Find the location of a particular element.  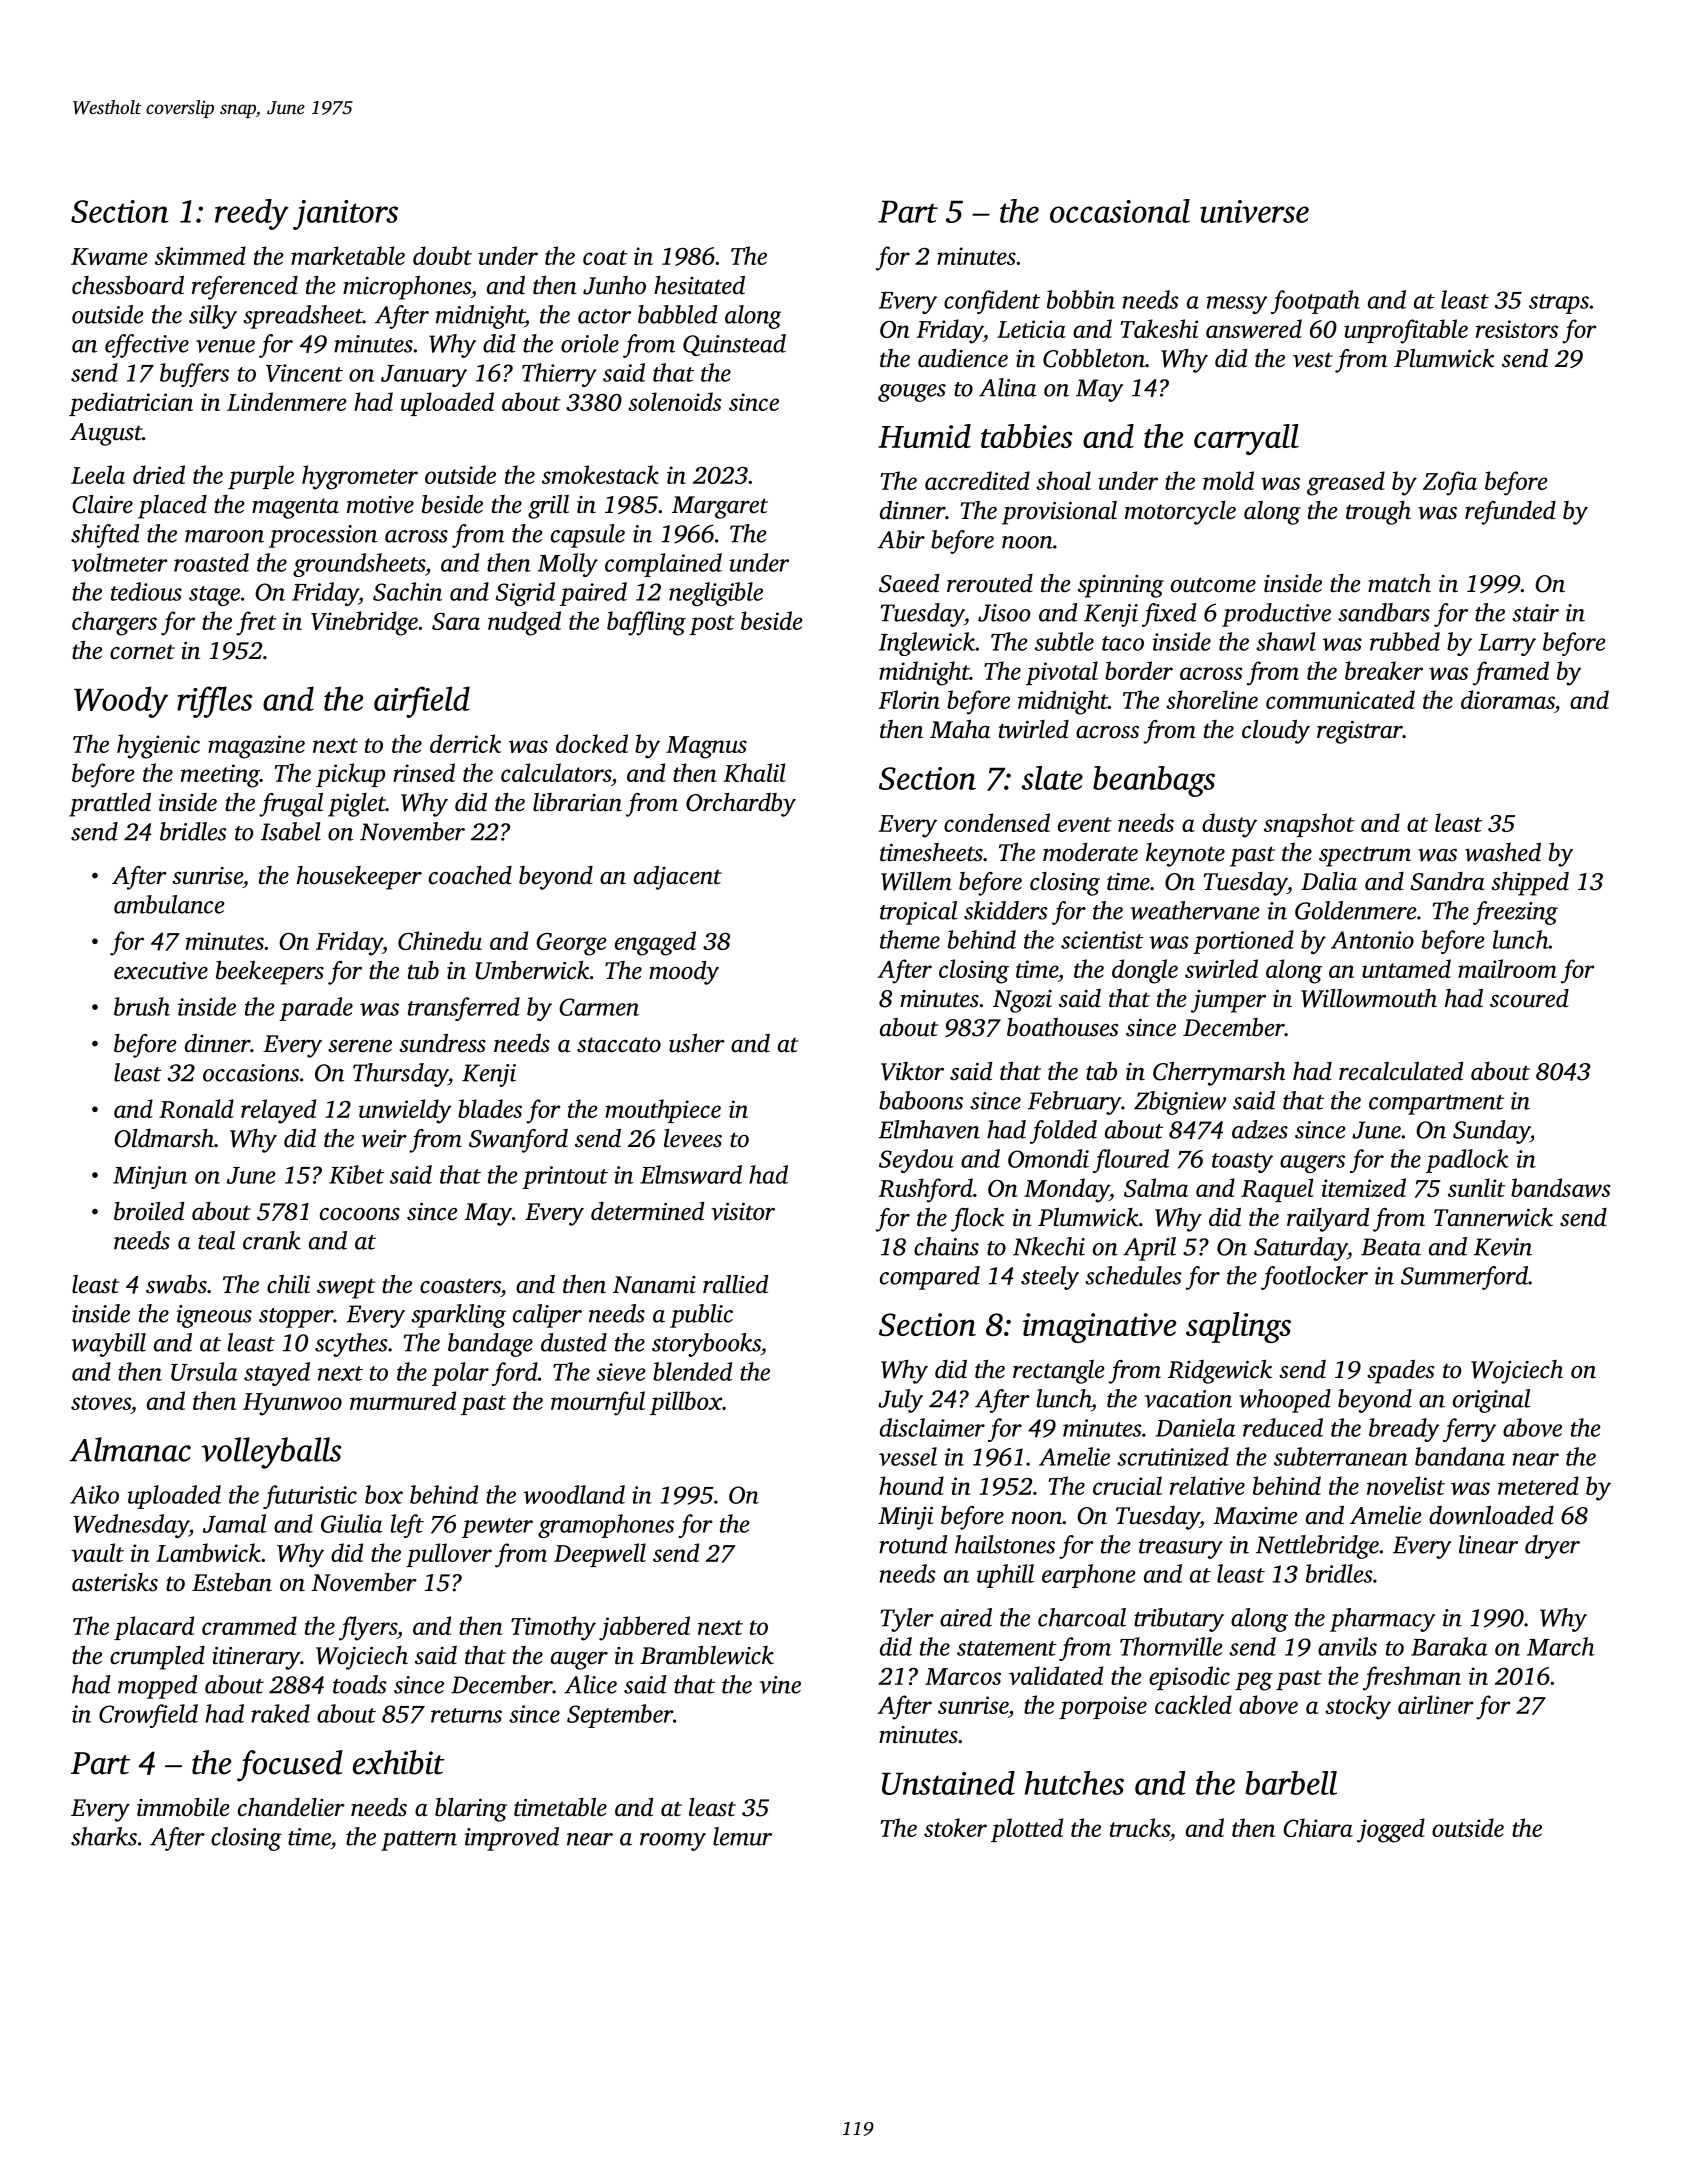

boathouses is located at coordinates (1063, 1027).
